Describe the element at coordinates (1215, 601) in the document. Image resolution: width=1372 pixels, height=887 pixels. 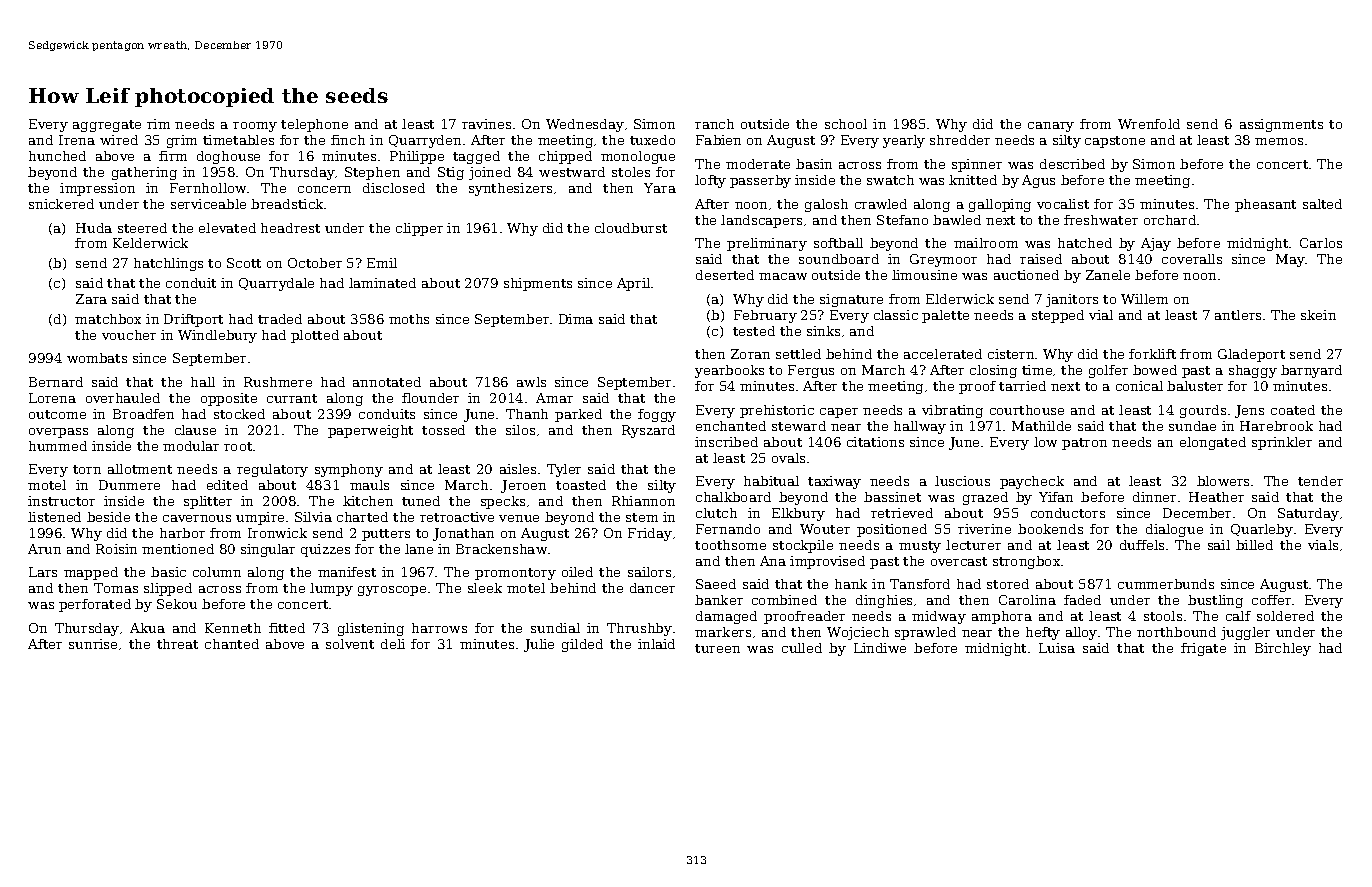
I see `bustling` at that location.
